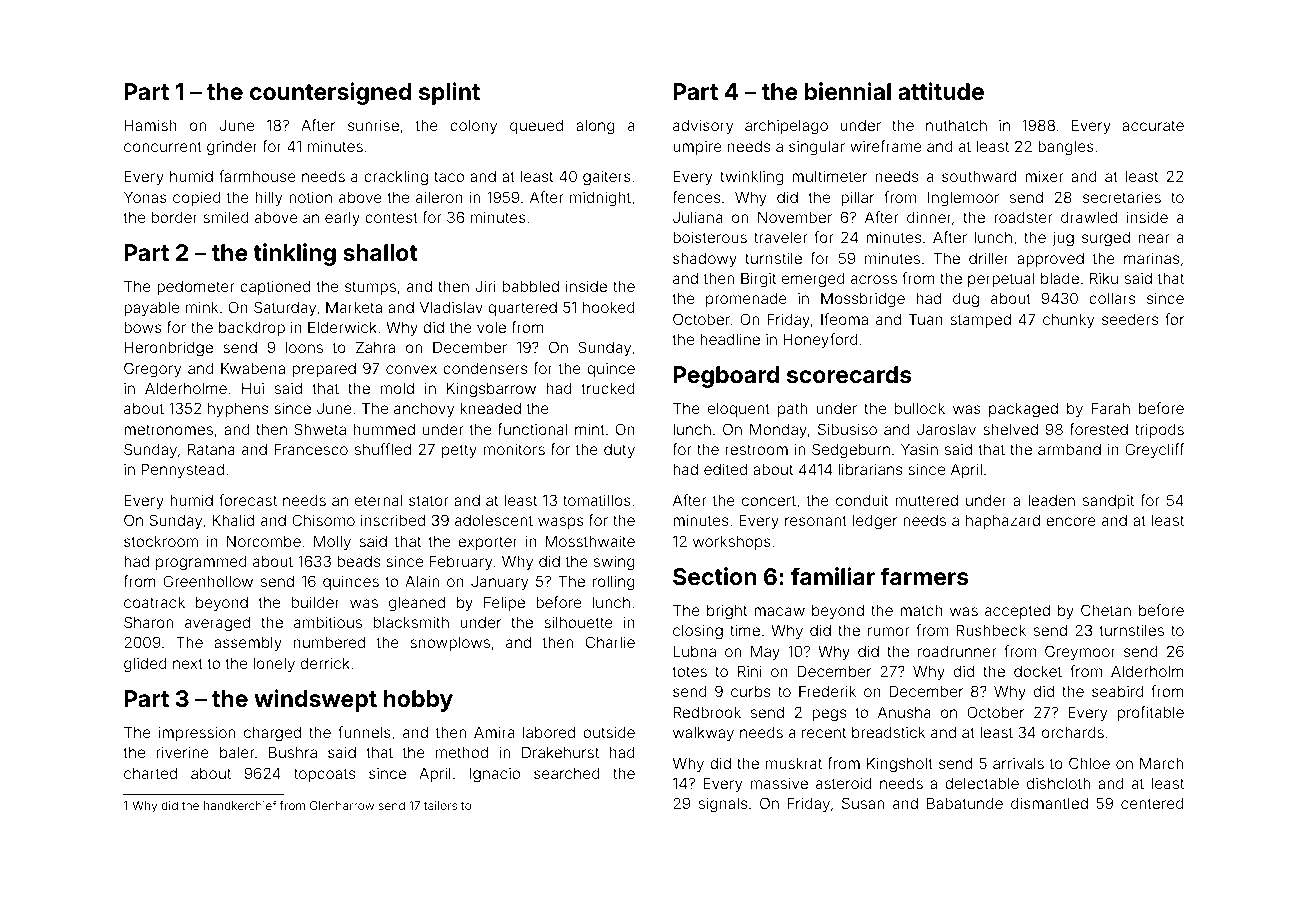  What do you see at coordinates (1106, 610) in the document?
I see `Chetan` at bounding box center [1106, 610].
